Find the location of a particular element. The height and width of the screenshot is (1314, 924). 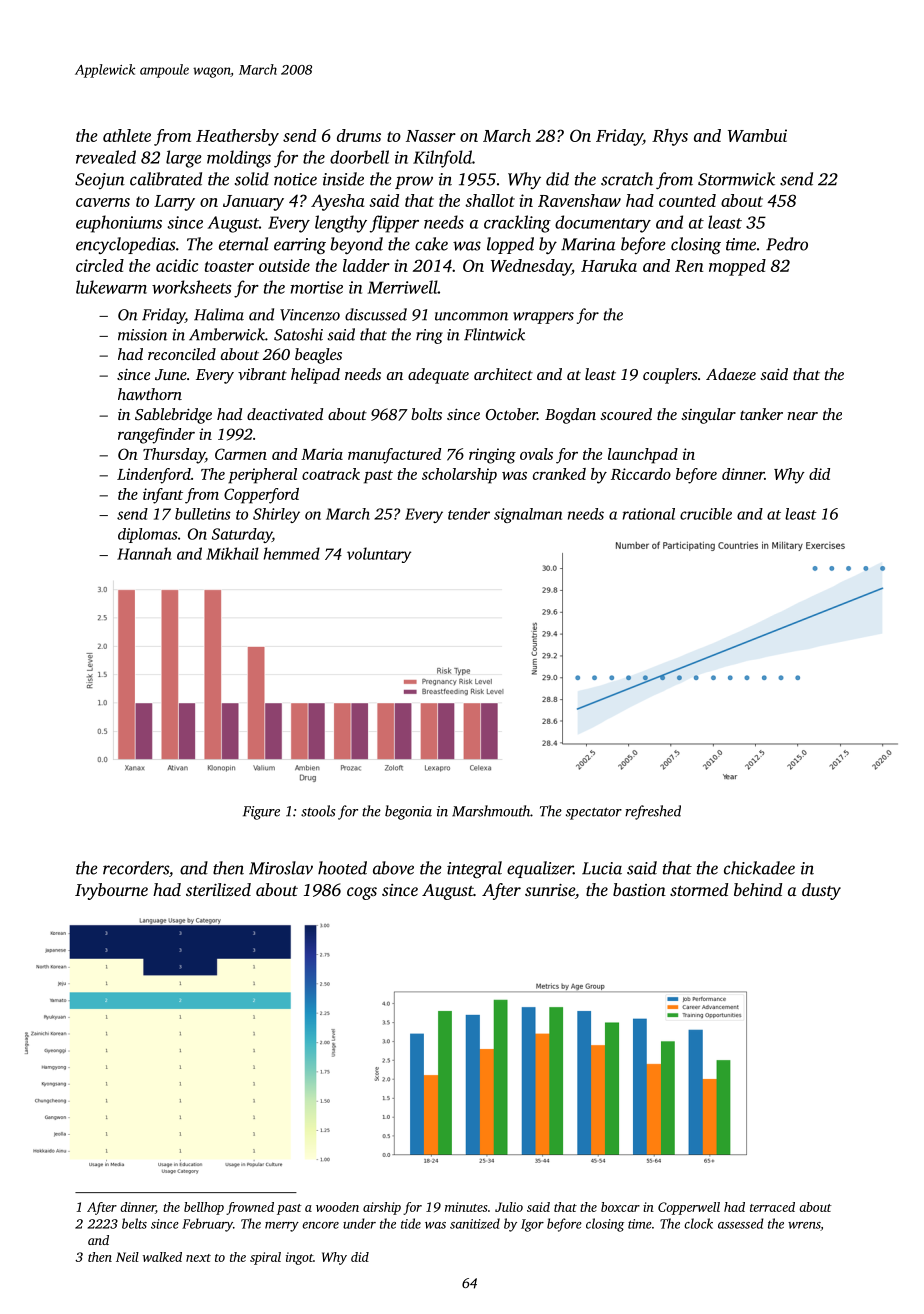

helipad is located at coordinates (315, 376).
